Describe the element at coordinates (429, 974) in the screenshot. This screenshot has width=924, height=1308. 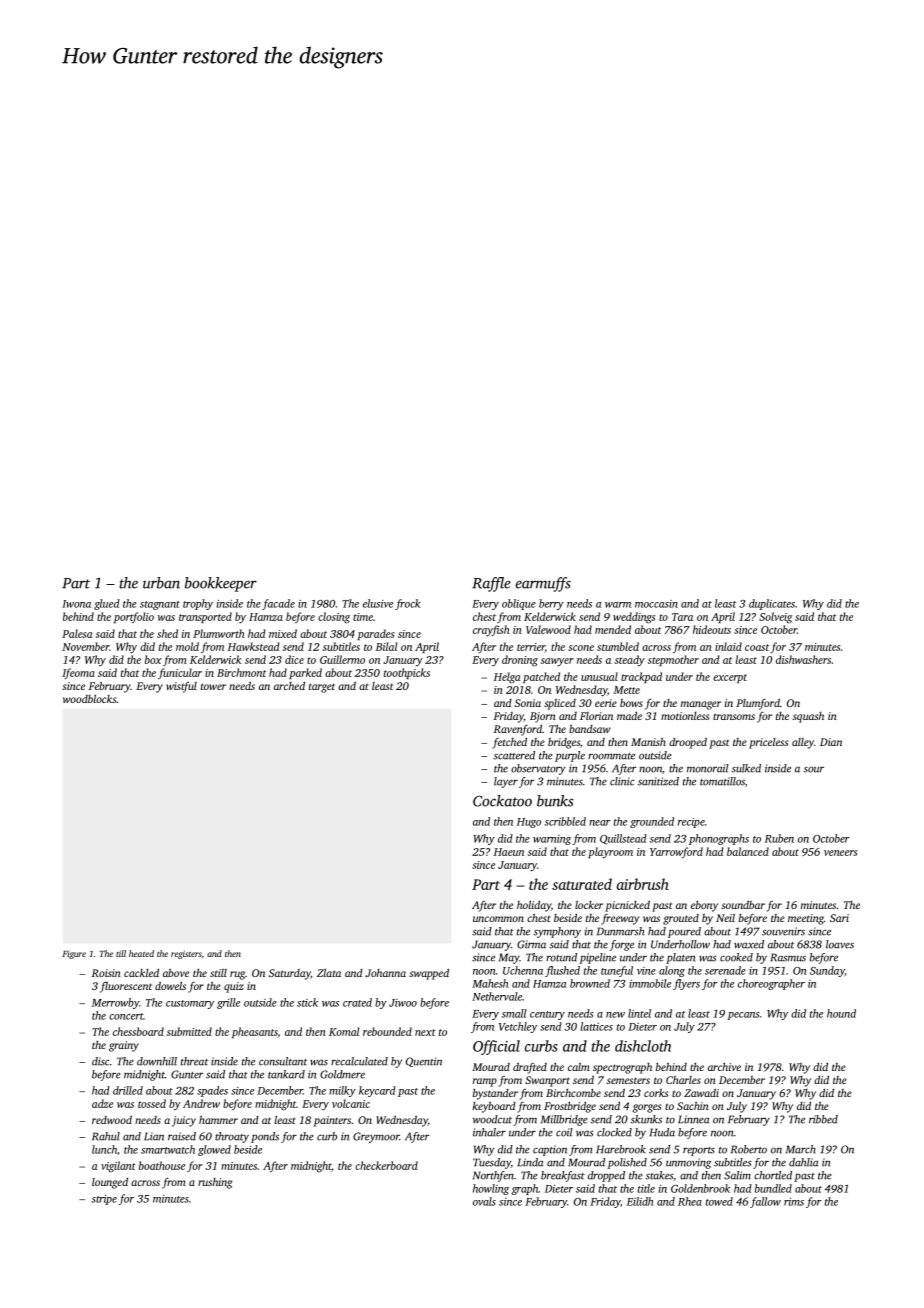
I see `swapped` at that location.
